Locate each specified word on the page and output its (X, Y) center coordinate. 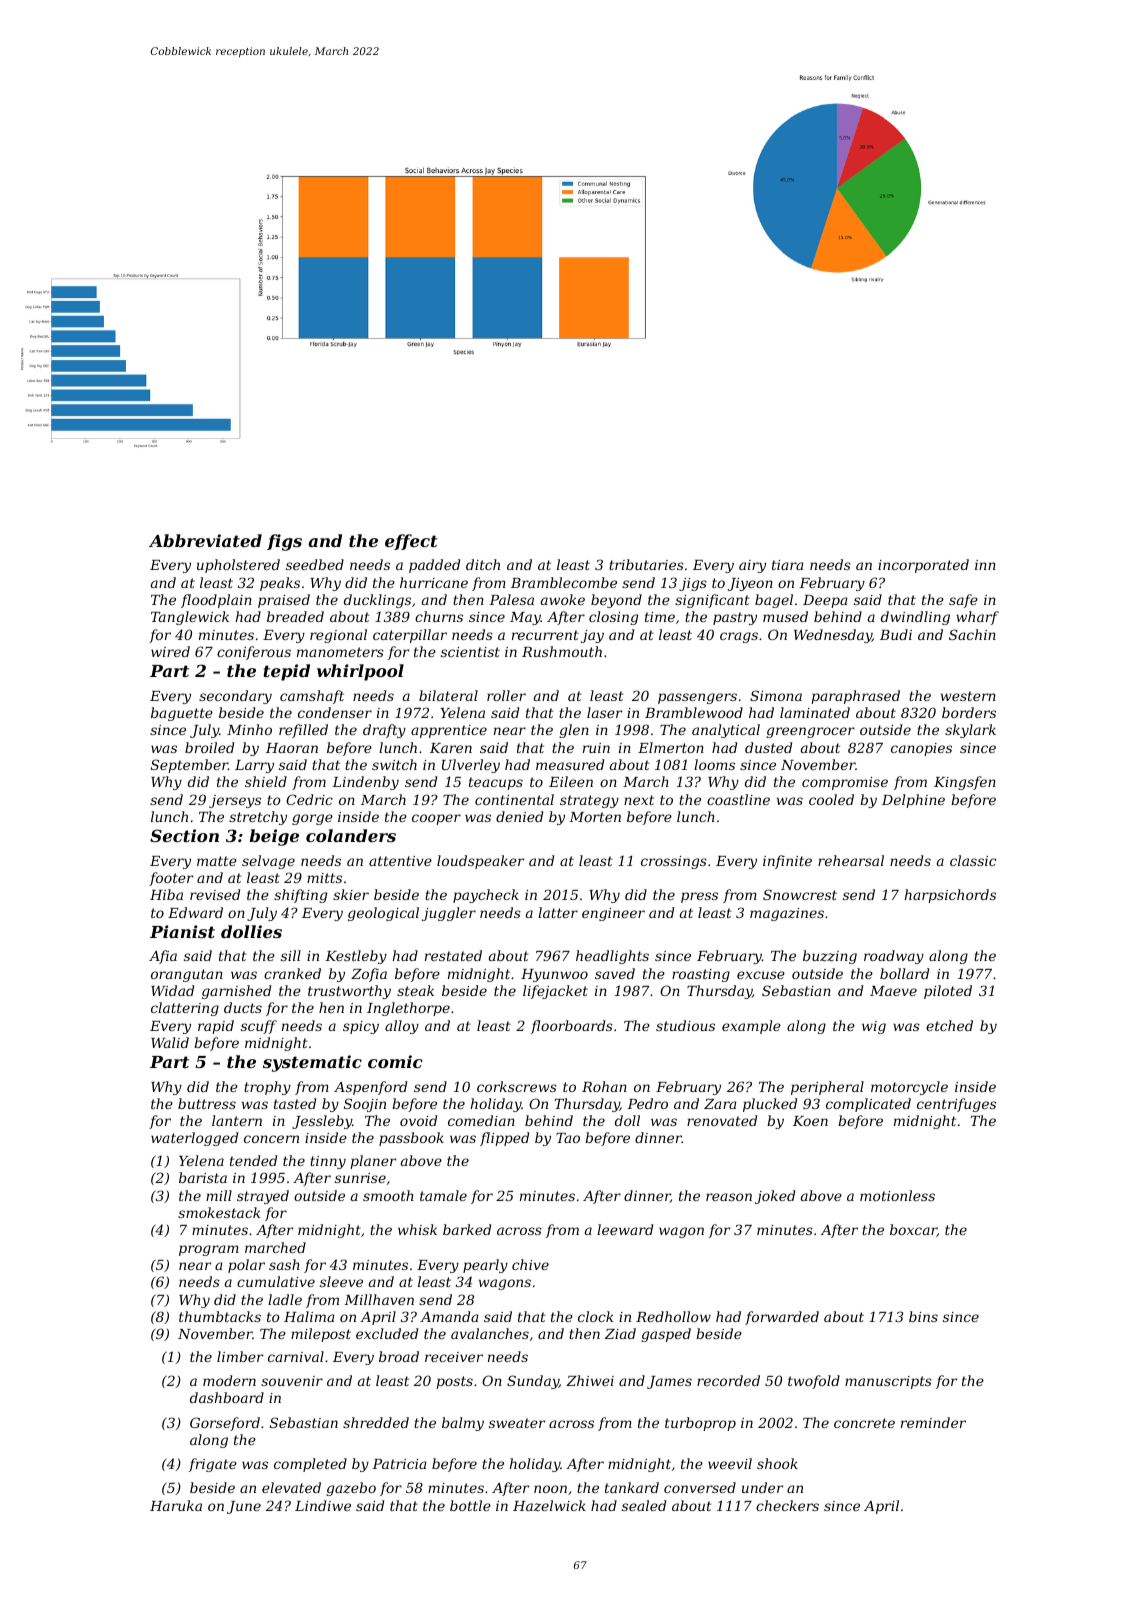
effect (411, 542)
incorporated (923, 566)
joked (775, 1197)
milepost (321, 1335)
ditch (483, 564)
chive (530, 1264)
